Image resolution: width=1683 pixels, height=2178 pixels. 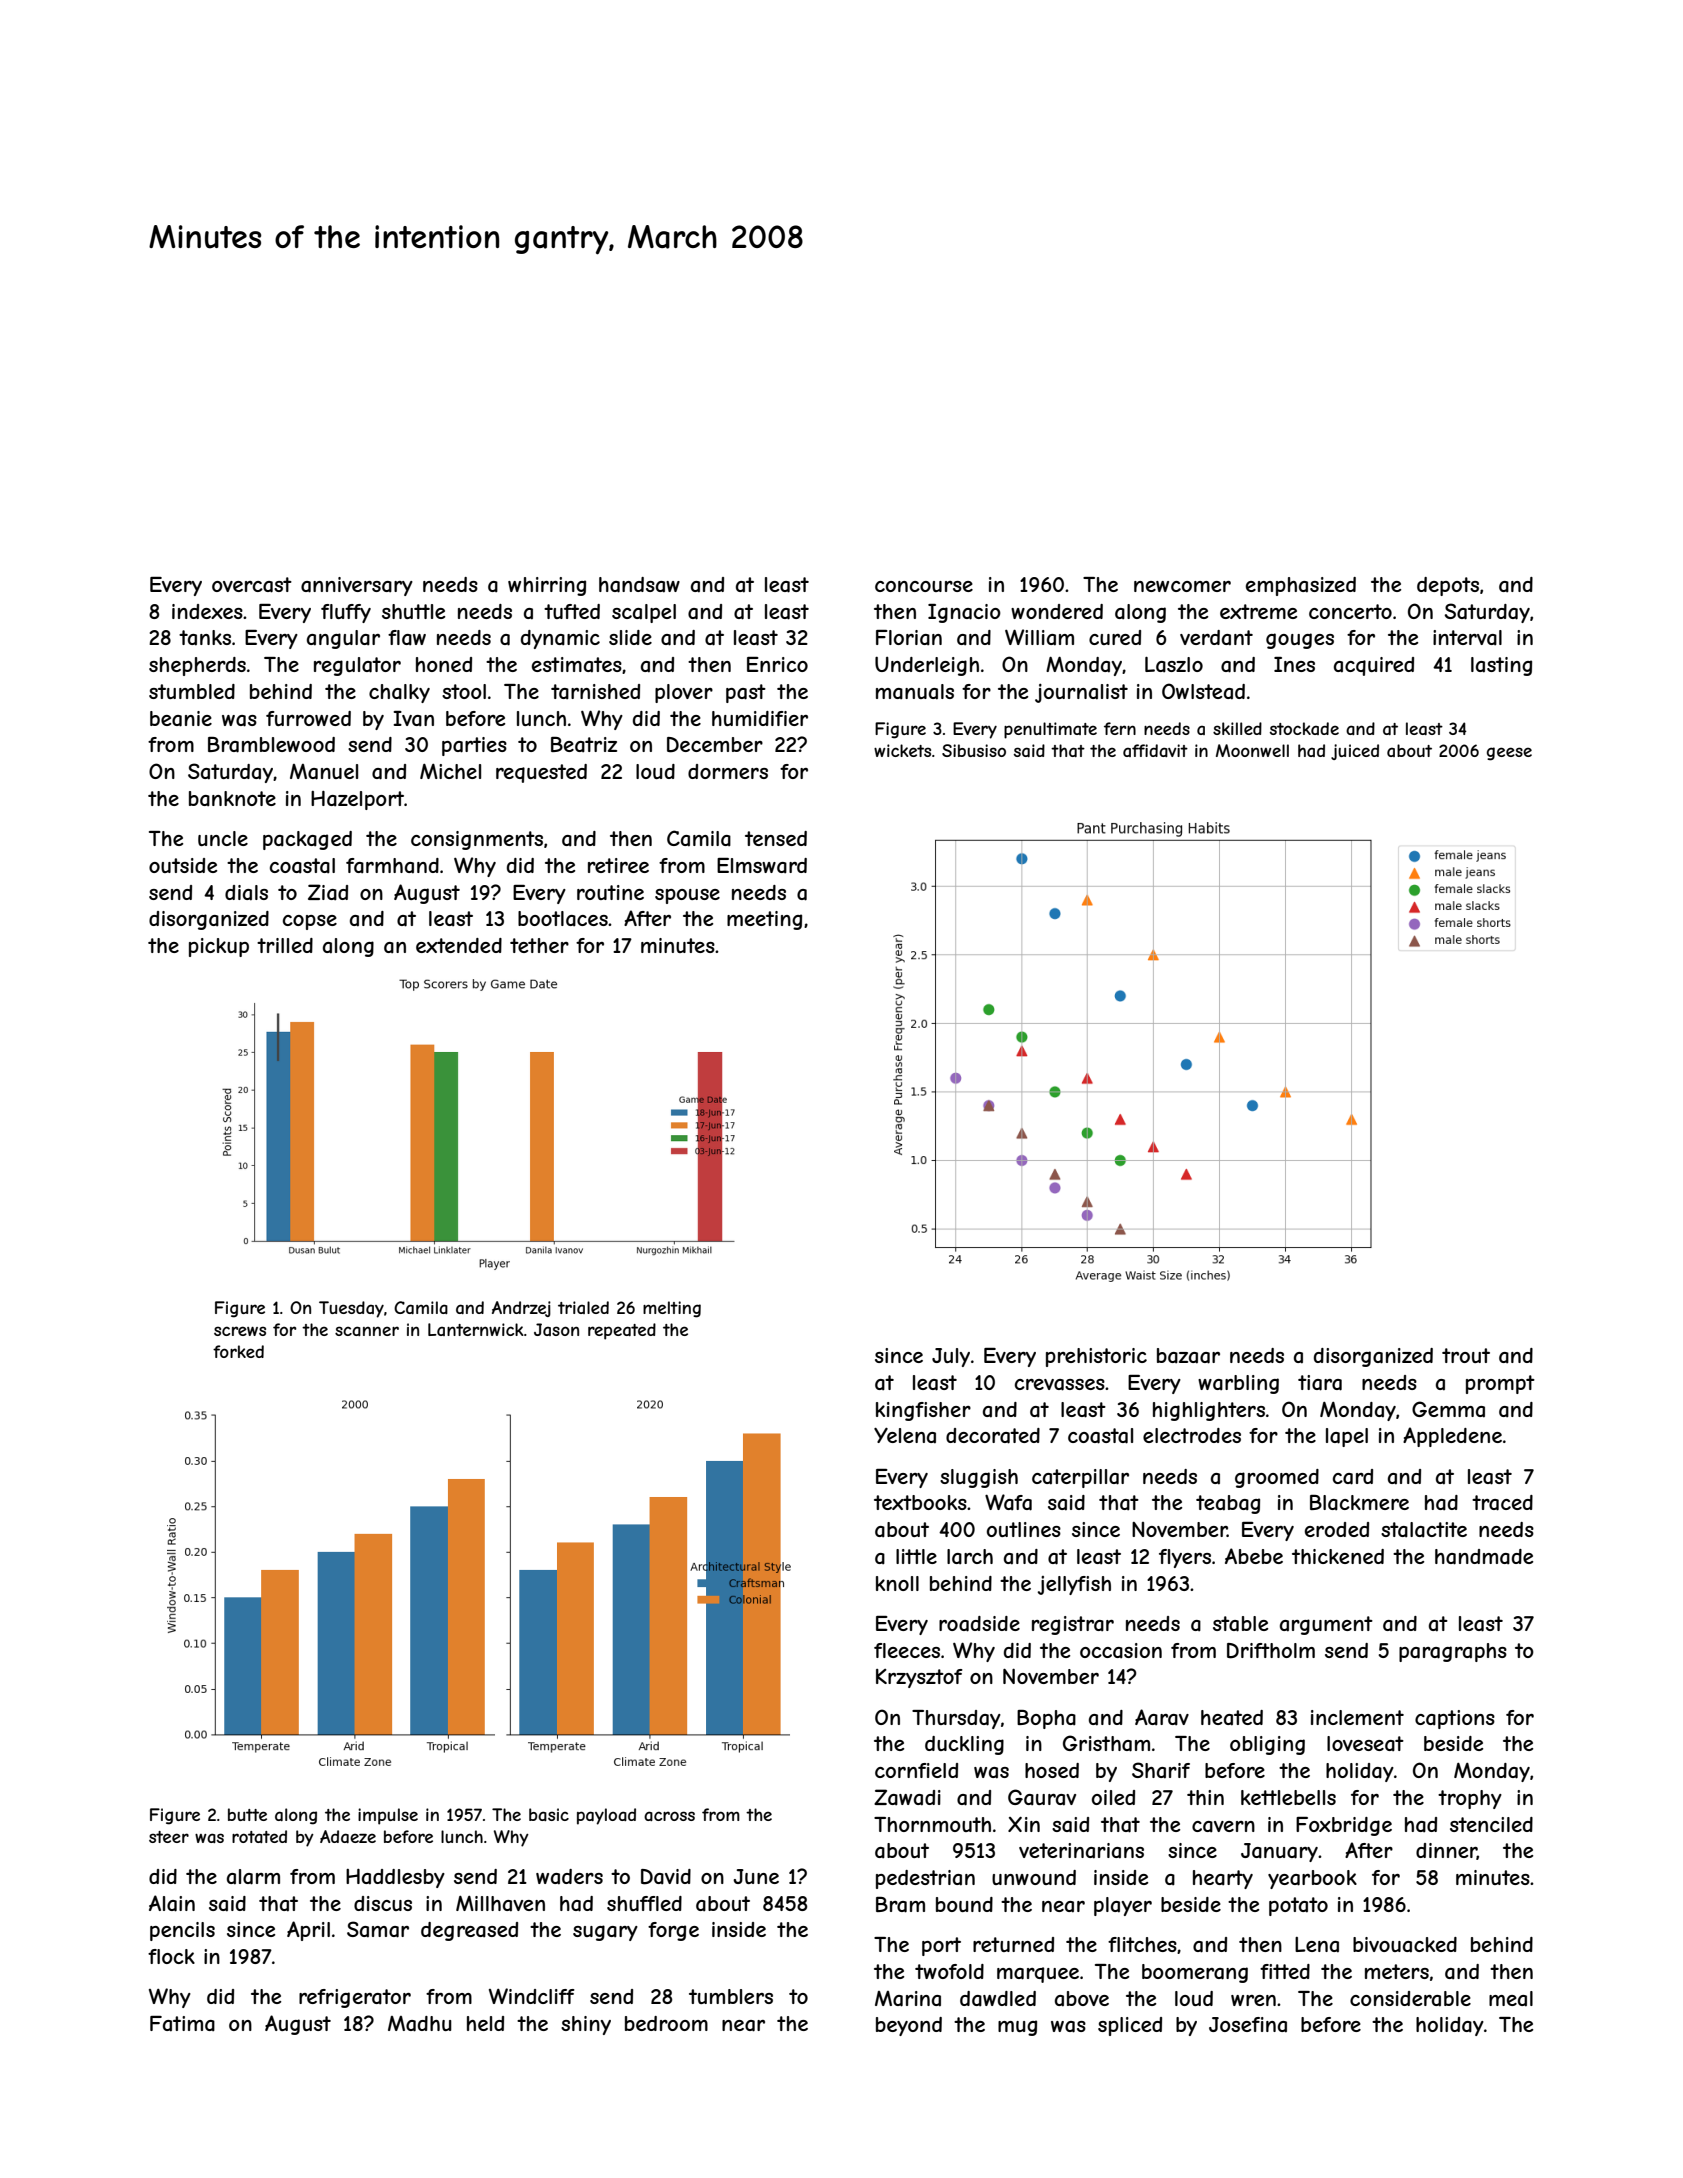 What do you see at coordinates (923, 1411) in the screenshot?
I see `kingfisher` at bounding box center [923, 1411].
